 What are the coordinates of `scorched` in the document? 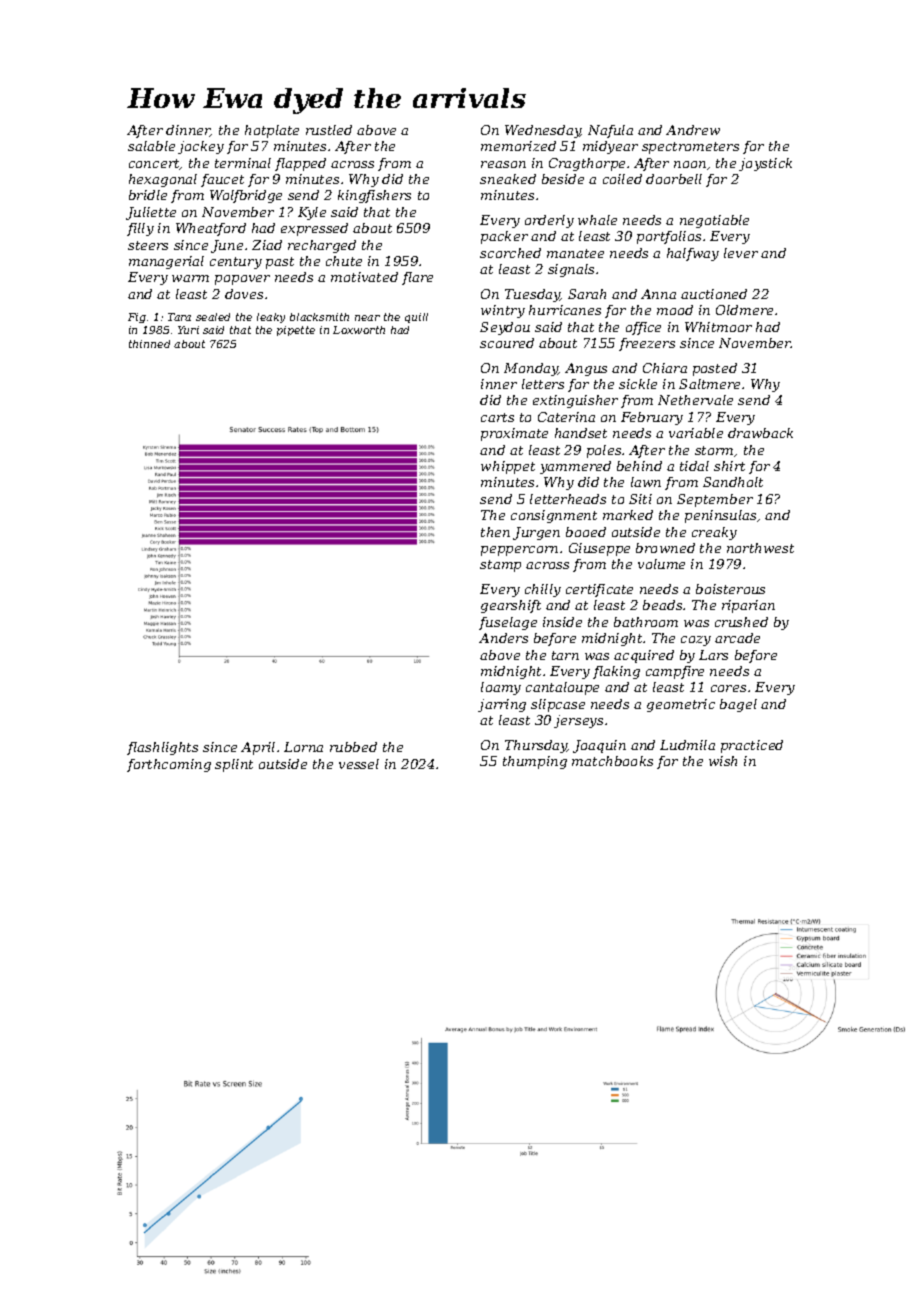 It's located at (510, 253).
